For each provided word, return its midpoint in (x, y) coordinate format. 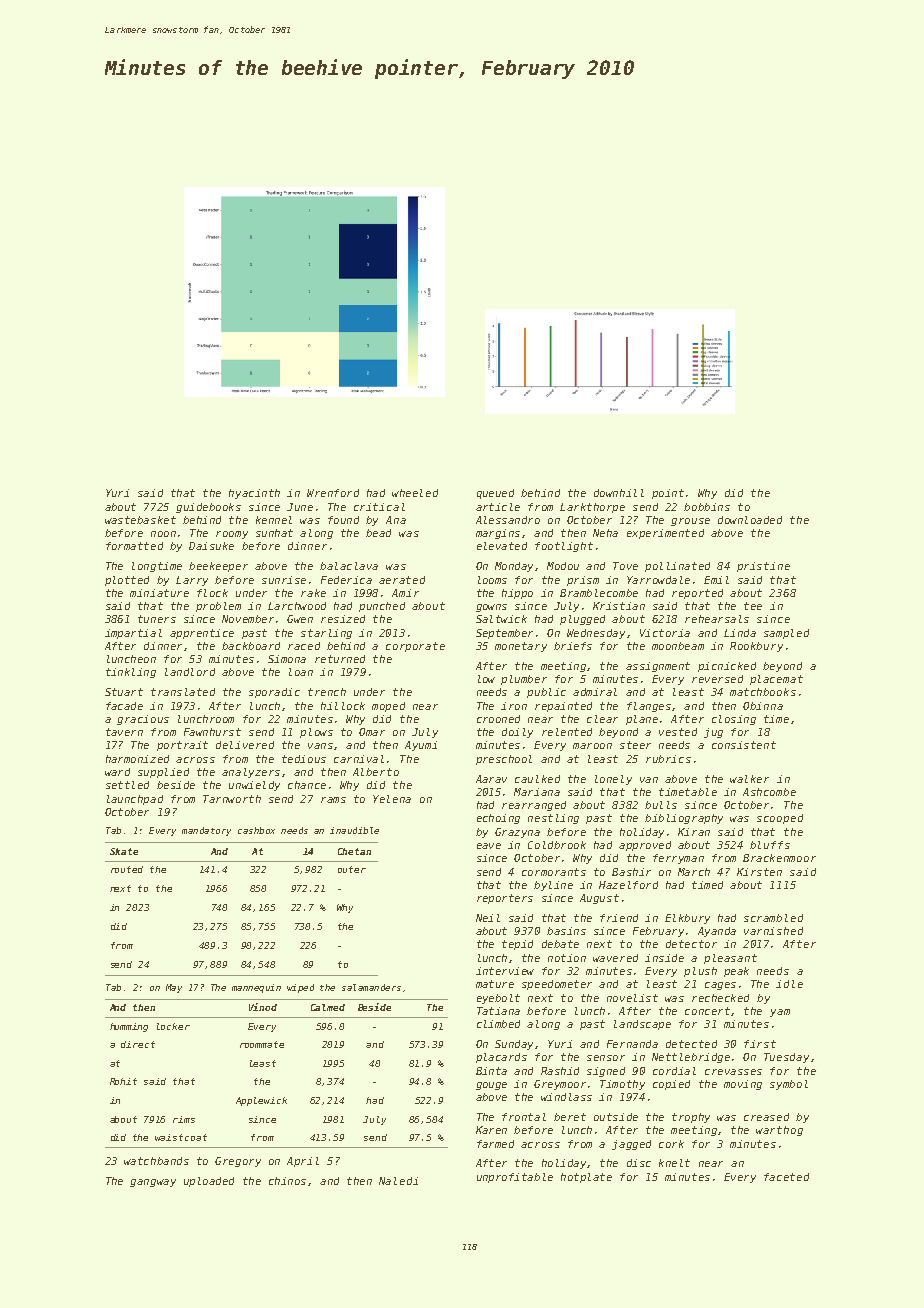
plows (316, 733)
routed (127, 869)
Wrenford (333, 493)
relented (567, 732)
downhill (619, 493)
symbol (789, 1085)
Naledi (398, 1181)
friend (619, 918)
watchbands (156, 1161)
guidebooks (208, 508)
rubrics (668, 759)
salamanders (371, 987)
